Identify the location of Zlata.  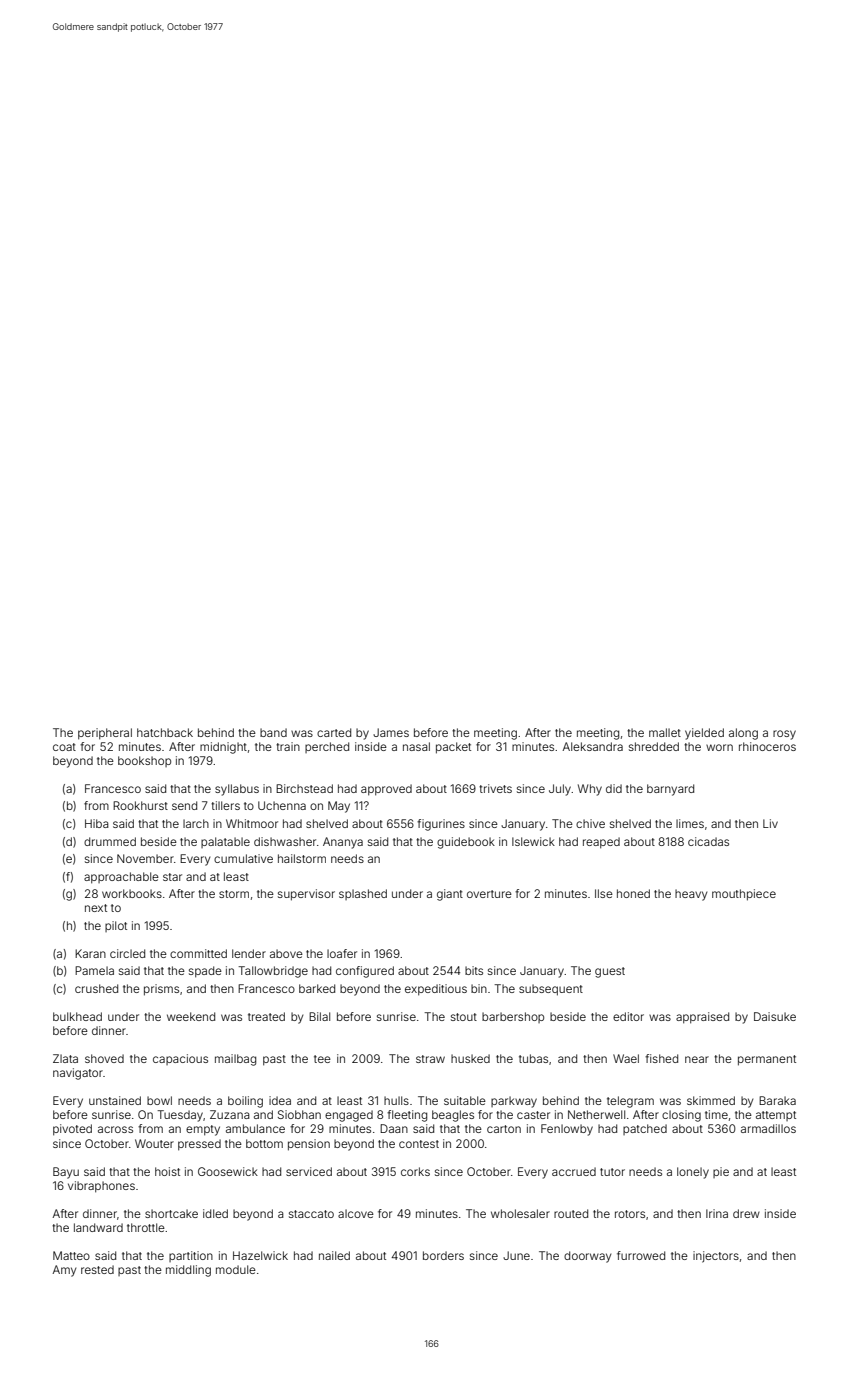
(65, 1058).
